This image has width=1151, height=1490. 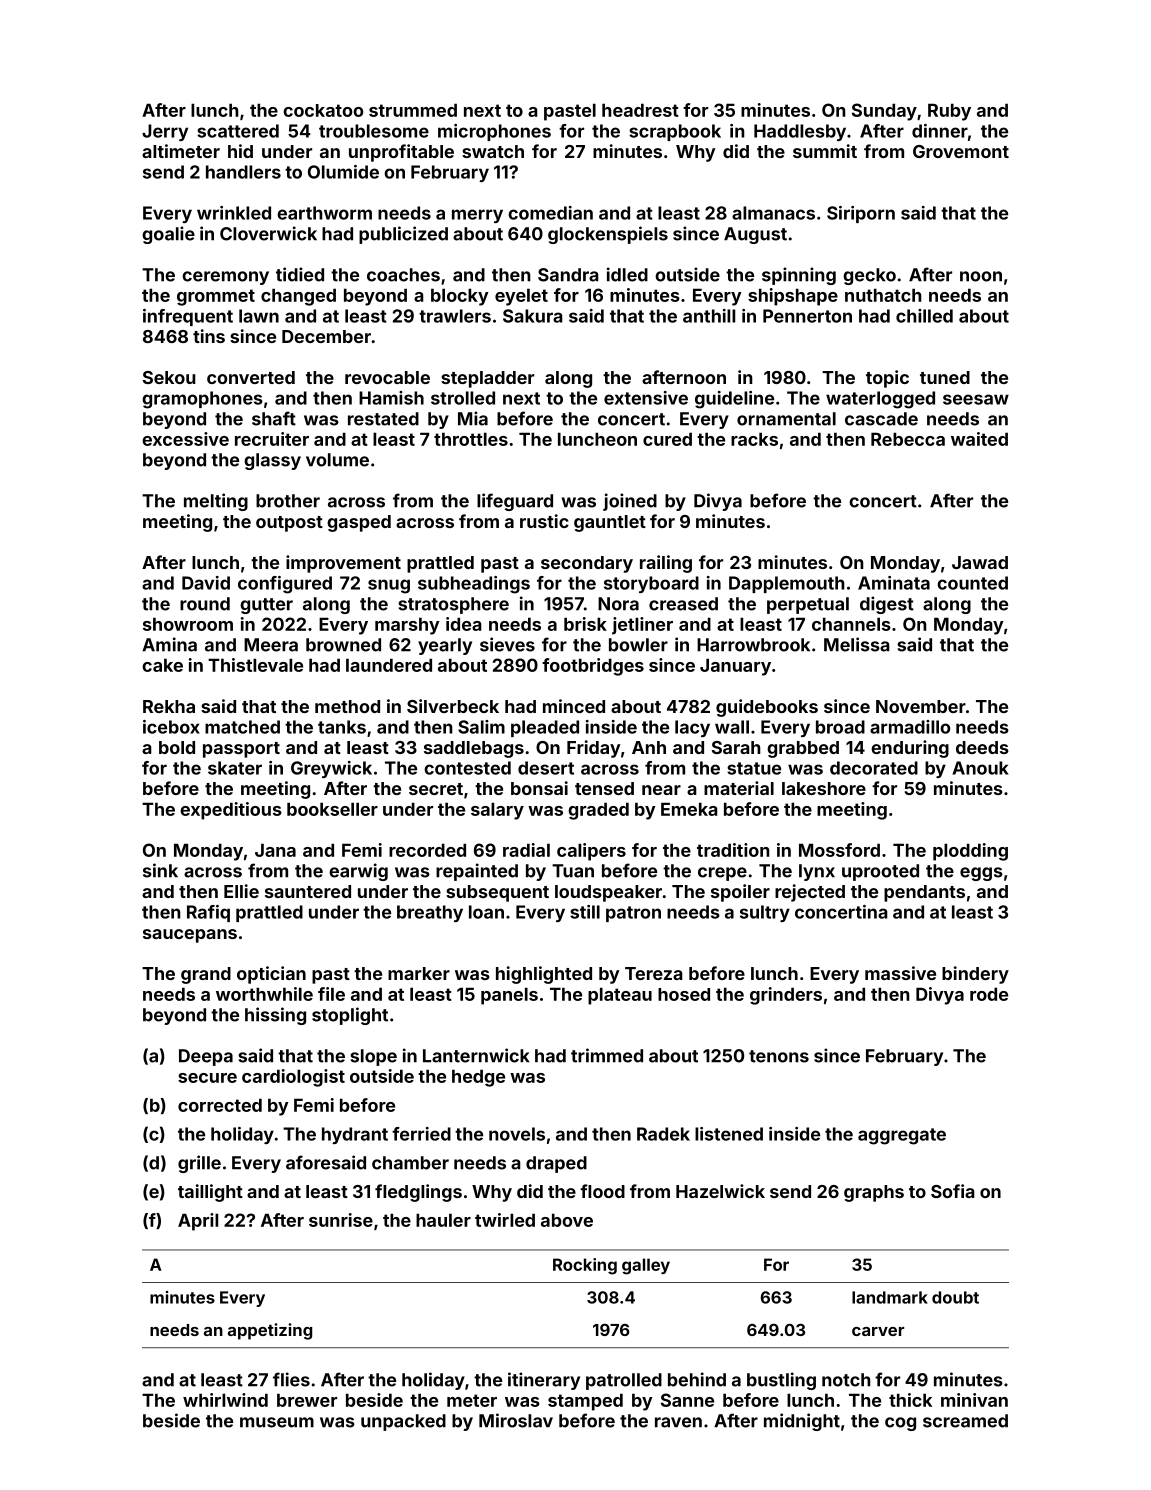 I want to click on whirlwind, so click(x=225, y=1400).
